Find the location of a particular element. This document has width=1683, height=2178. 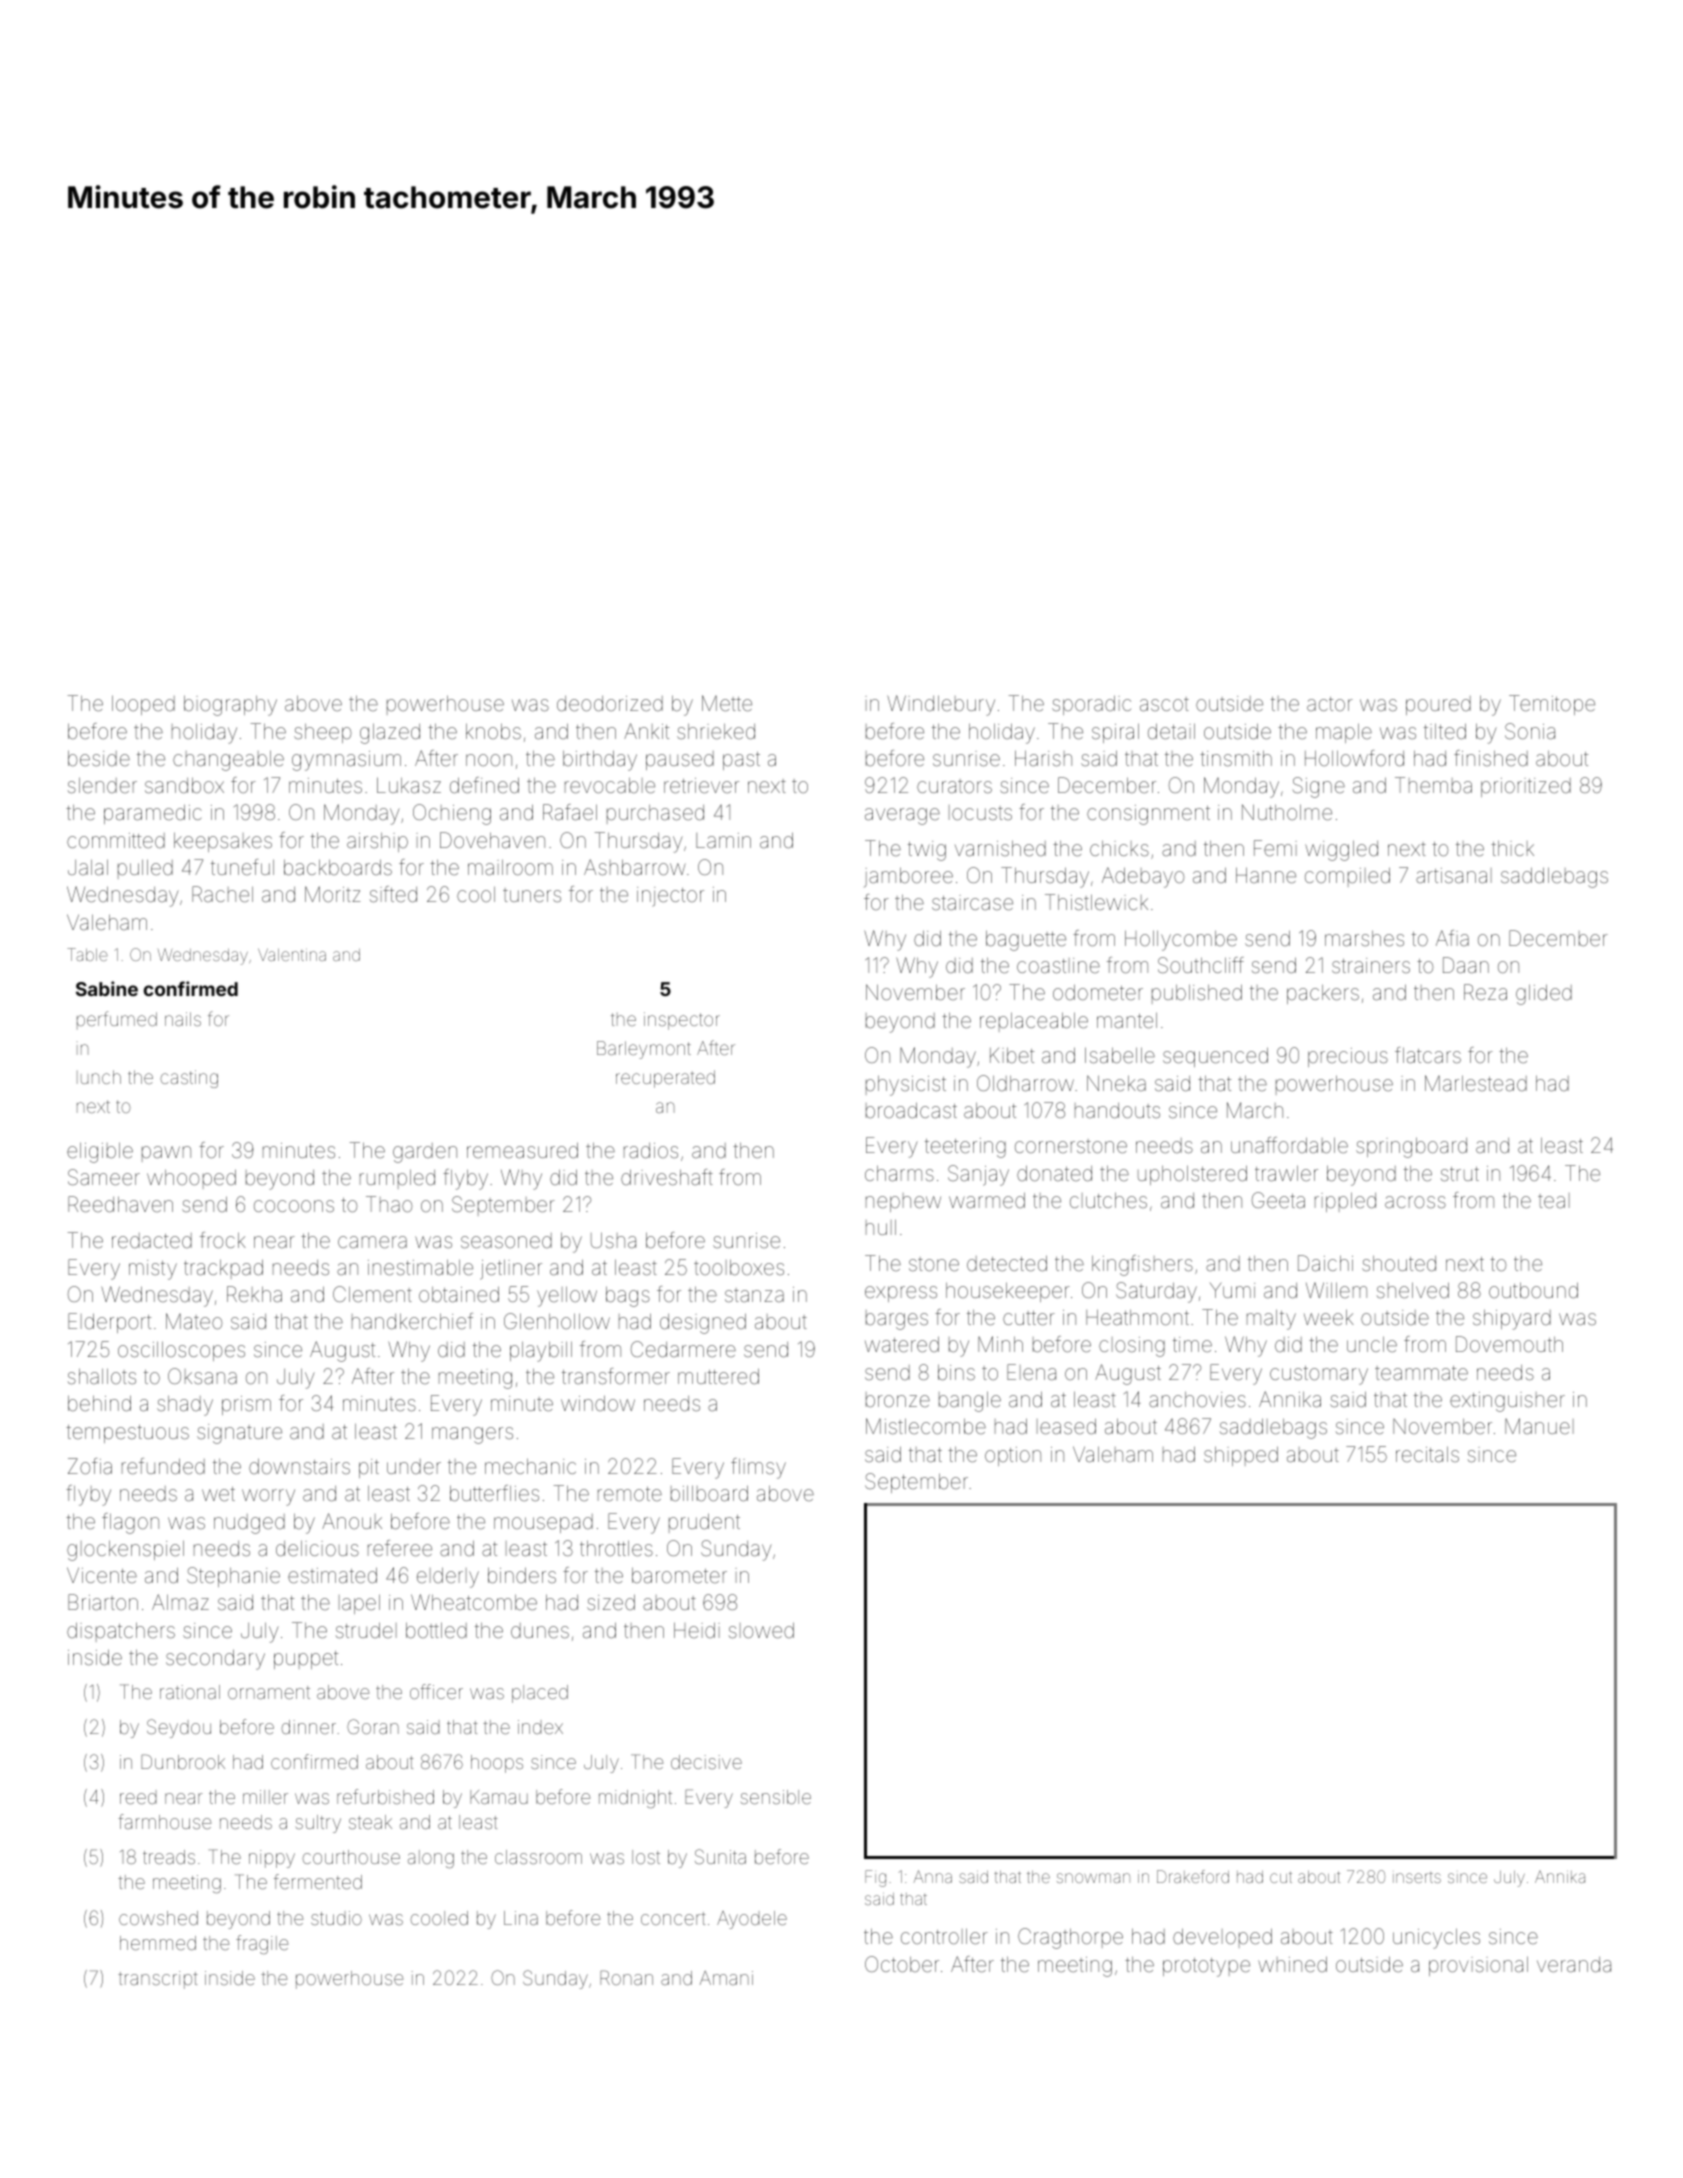

provisional is located at coordinates (1478, 1966).
